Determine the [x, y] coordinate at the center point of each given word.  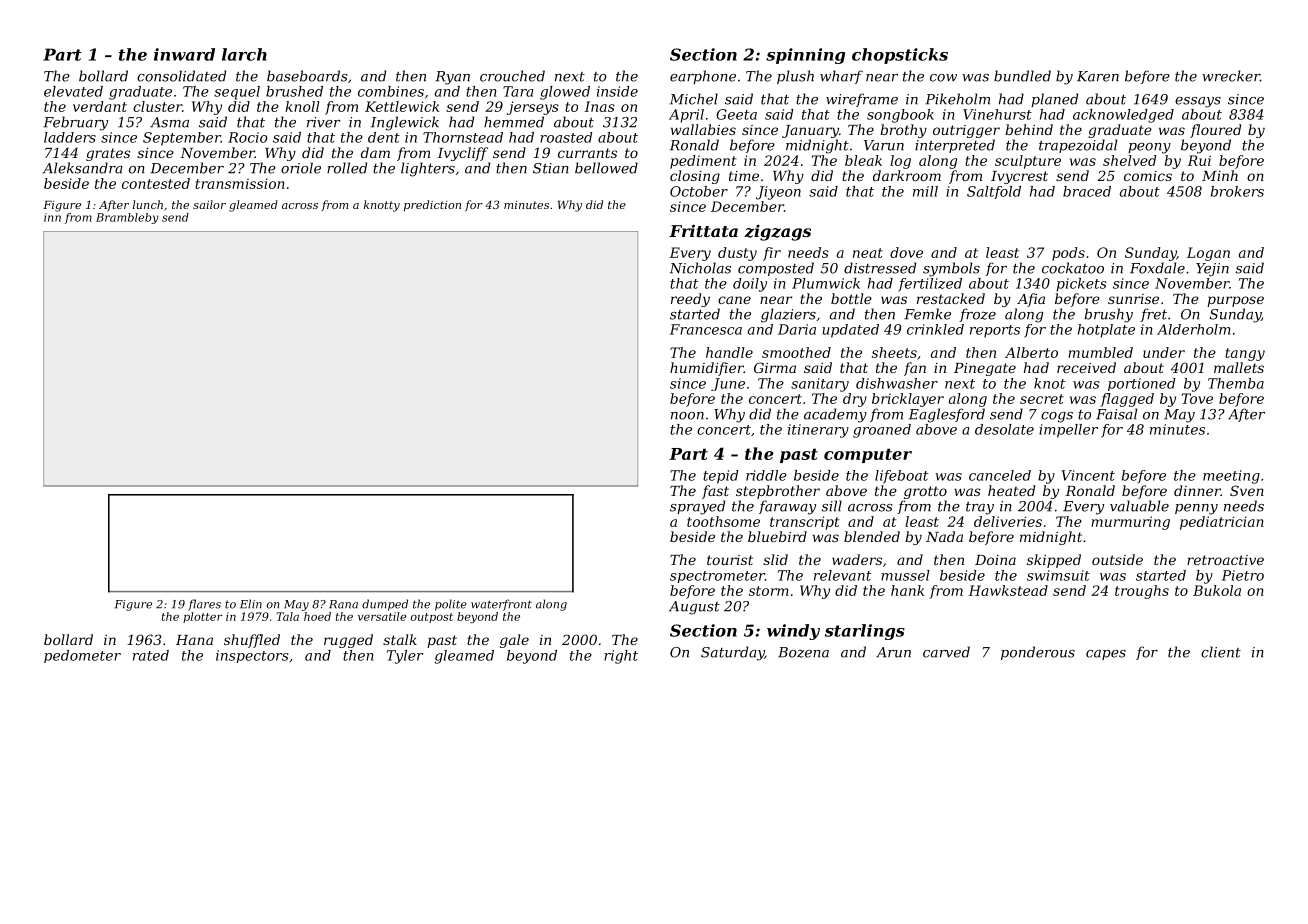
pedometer [82, 656]
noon [687, 416]
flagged [1127, 400]
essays [1198, 102]
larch [244, 54]
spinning [805, 56]
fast [715, 492]
